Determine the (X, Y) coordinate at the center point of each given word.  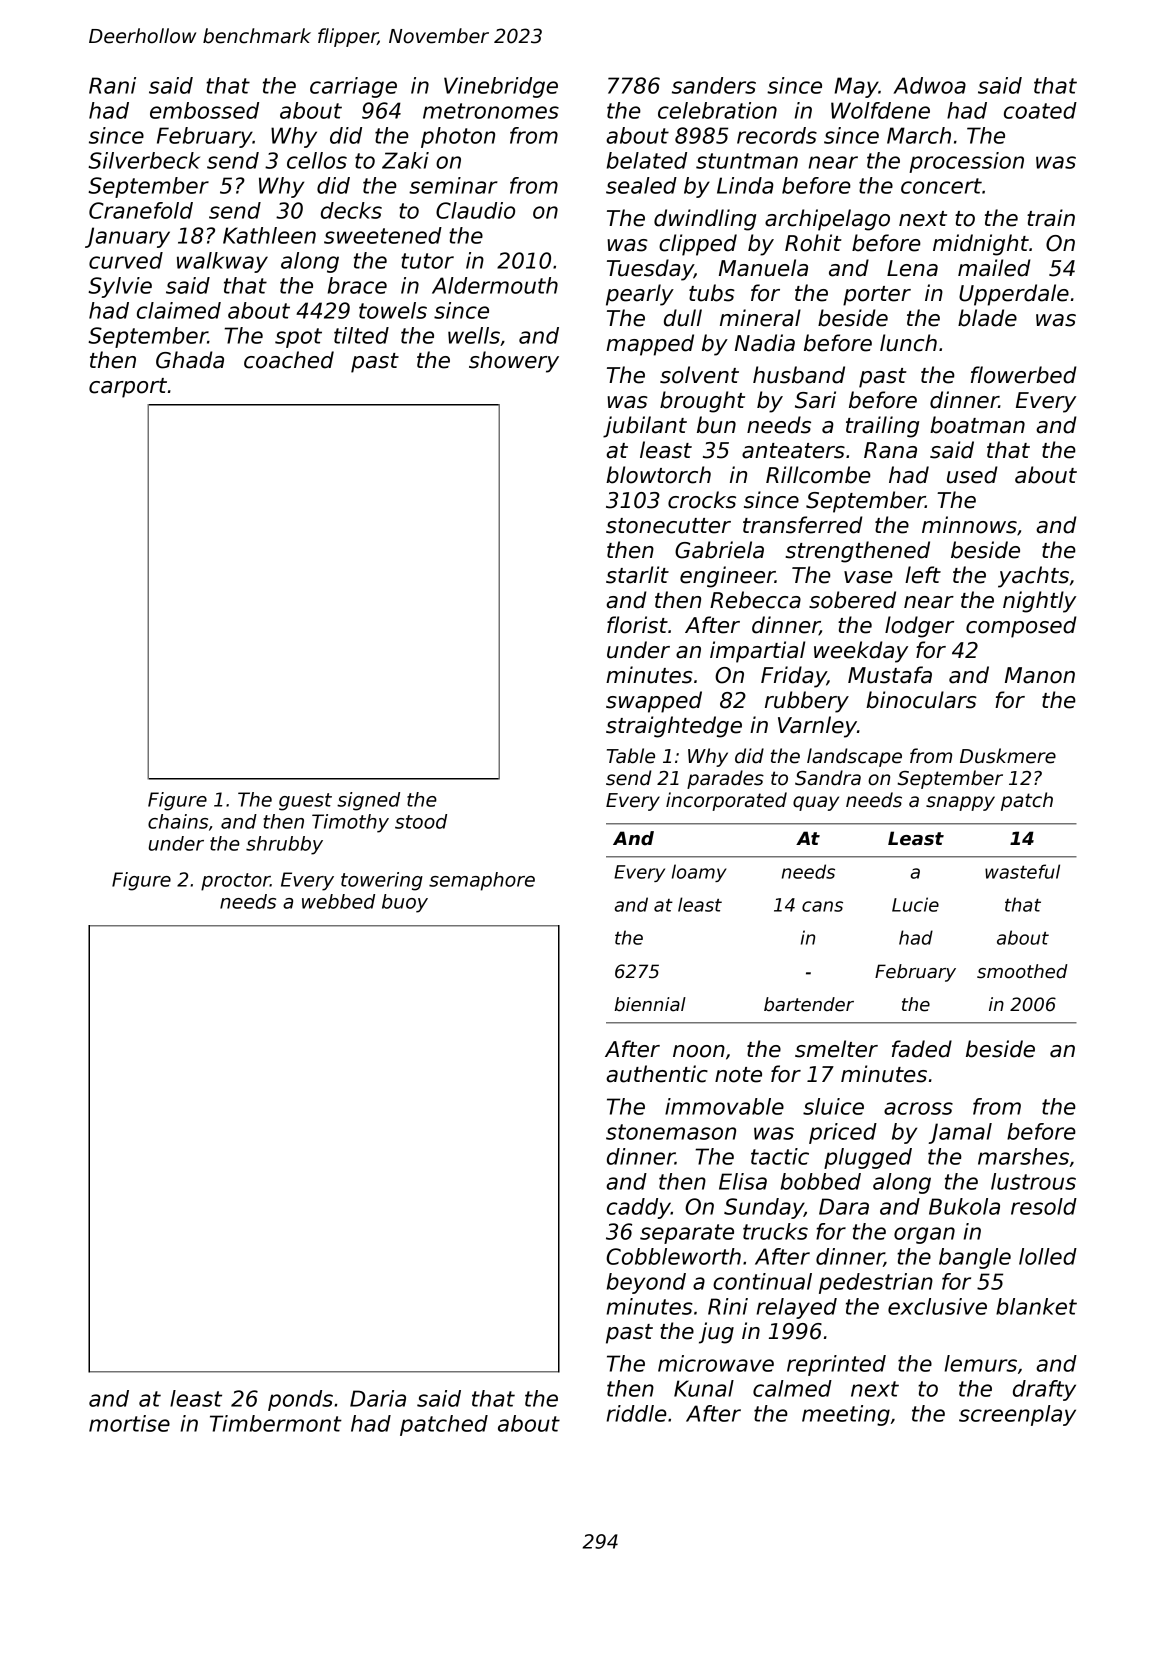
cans (822, 906)
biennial (650, 1004)
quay (816, 803)
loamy (699, 873)
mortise (129, 1423)
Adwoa (929, 85)
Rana (890, 450)
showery (514, 362)
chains (178, 821)
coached (289, 360)
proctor (235, 882)
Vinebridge (501, 87)
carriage (353, 87)
